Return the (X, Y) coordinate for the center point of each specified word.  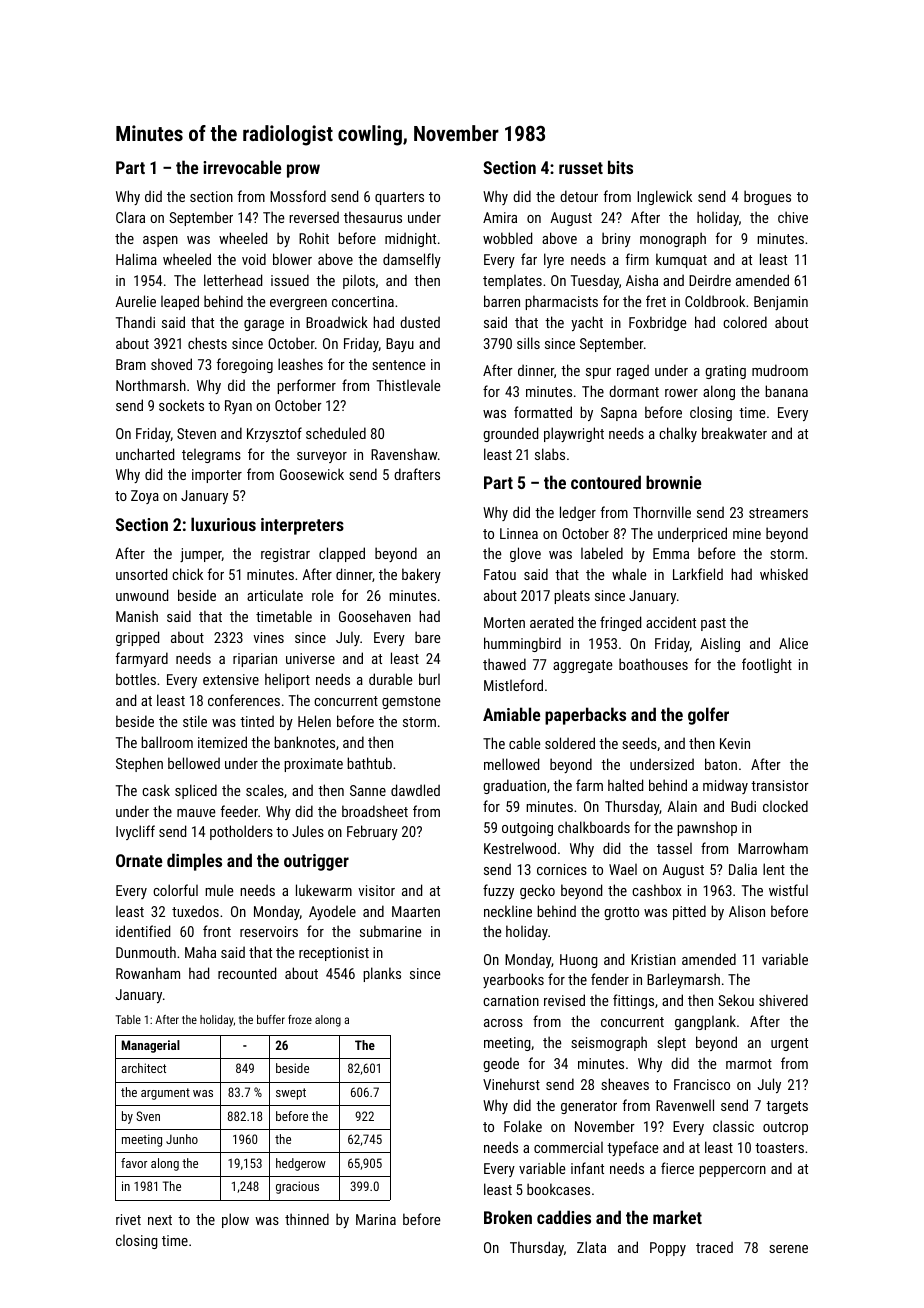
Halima (136, 259)
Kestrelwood (520, 848)
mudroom (780, 370)
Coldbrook (715, 301)
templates (512, 282)
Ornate (139, 860)
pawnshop (707, 828)
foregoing (245, 365)
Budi (743, 806)
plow (235, 1220)
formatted (543, 412)
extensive (231, 679)
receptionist (334, 954)
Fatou (500, 574)
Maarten (416, 911)
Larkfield (698, 574)
